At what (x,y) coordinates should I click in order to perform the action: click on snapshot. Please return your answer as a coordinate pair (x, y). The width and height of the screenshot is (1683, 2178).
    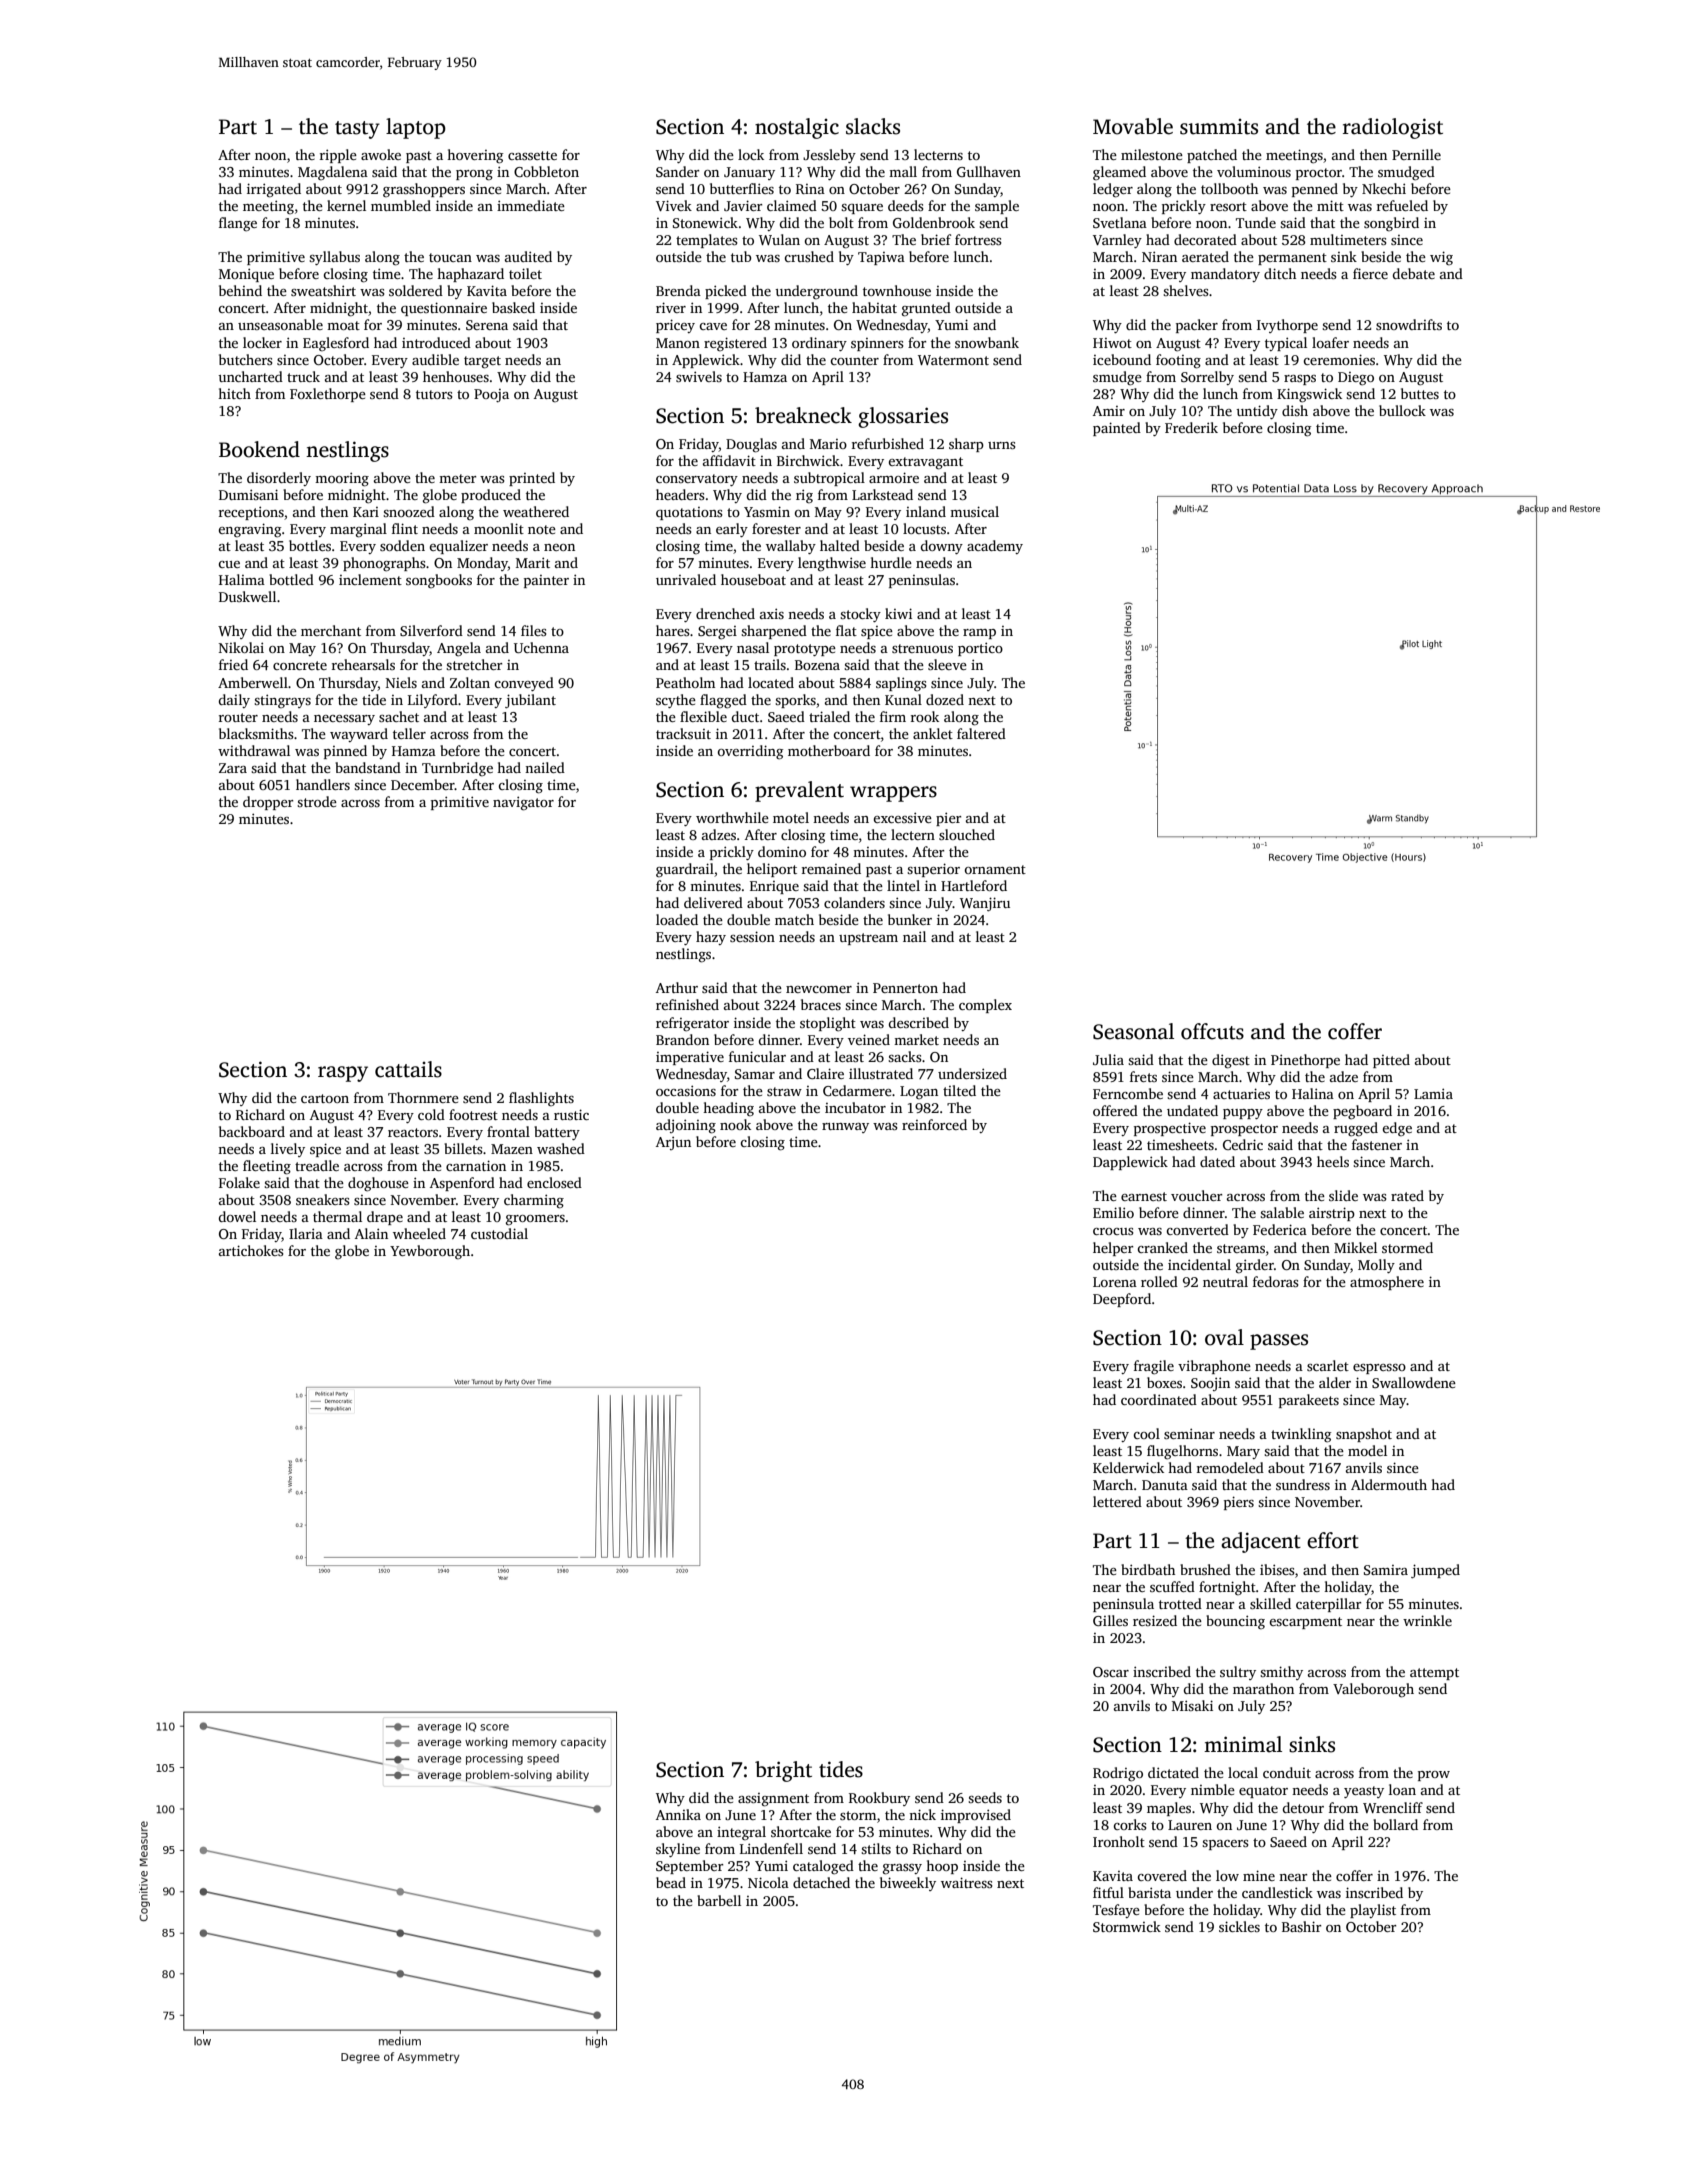
    Looking at the image, I should click on (1364, 1435).
